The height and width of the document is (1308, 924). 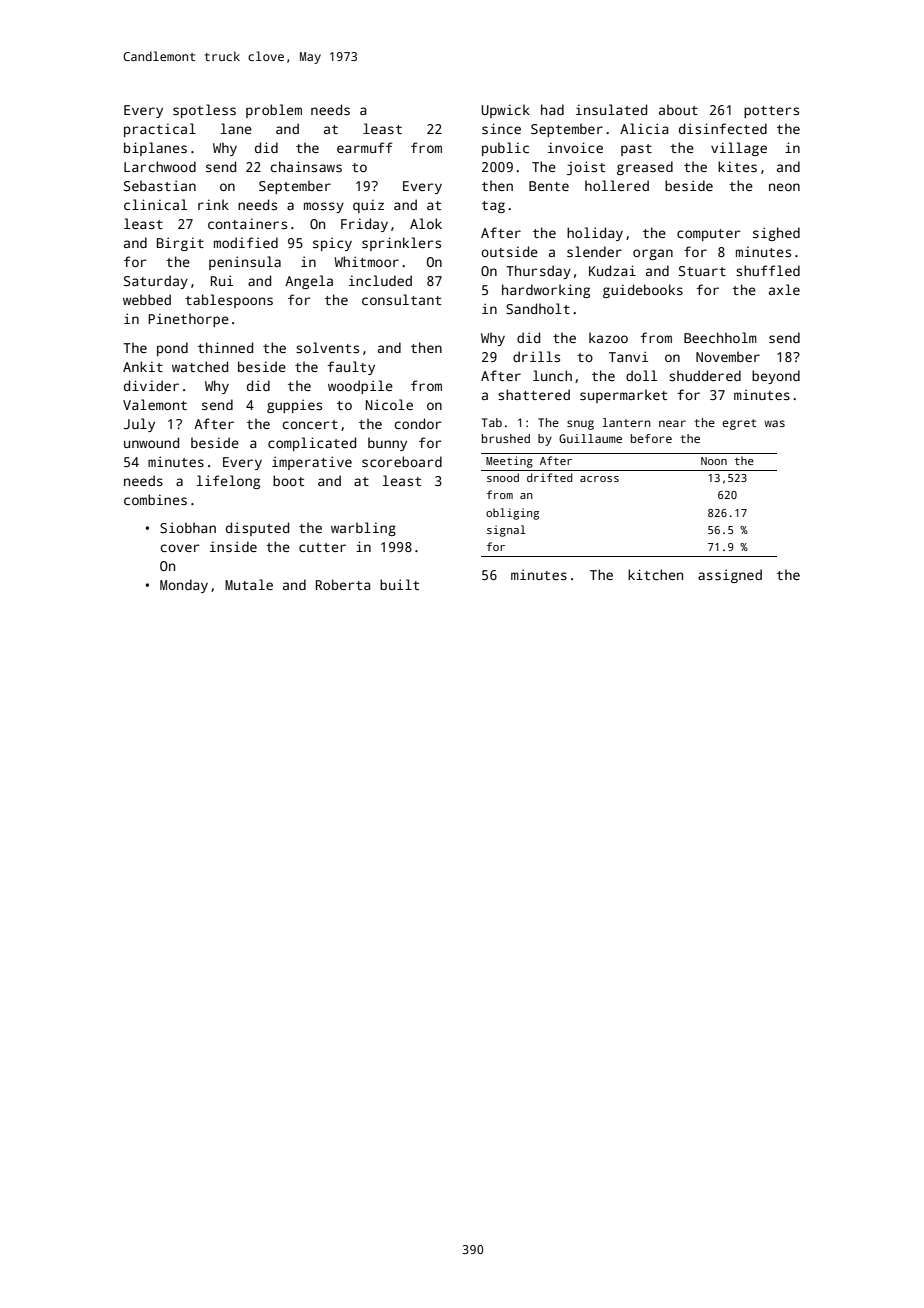 What do you see at coordinates (730, 576) in the document?
I see `assigned` at bounding box center [730, 576].
